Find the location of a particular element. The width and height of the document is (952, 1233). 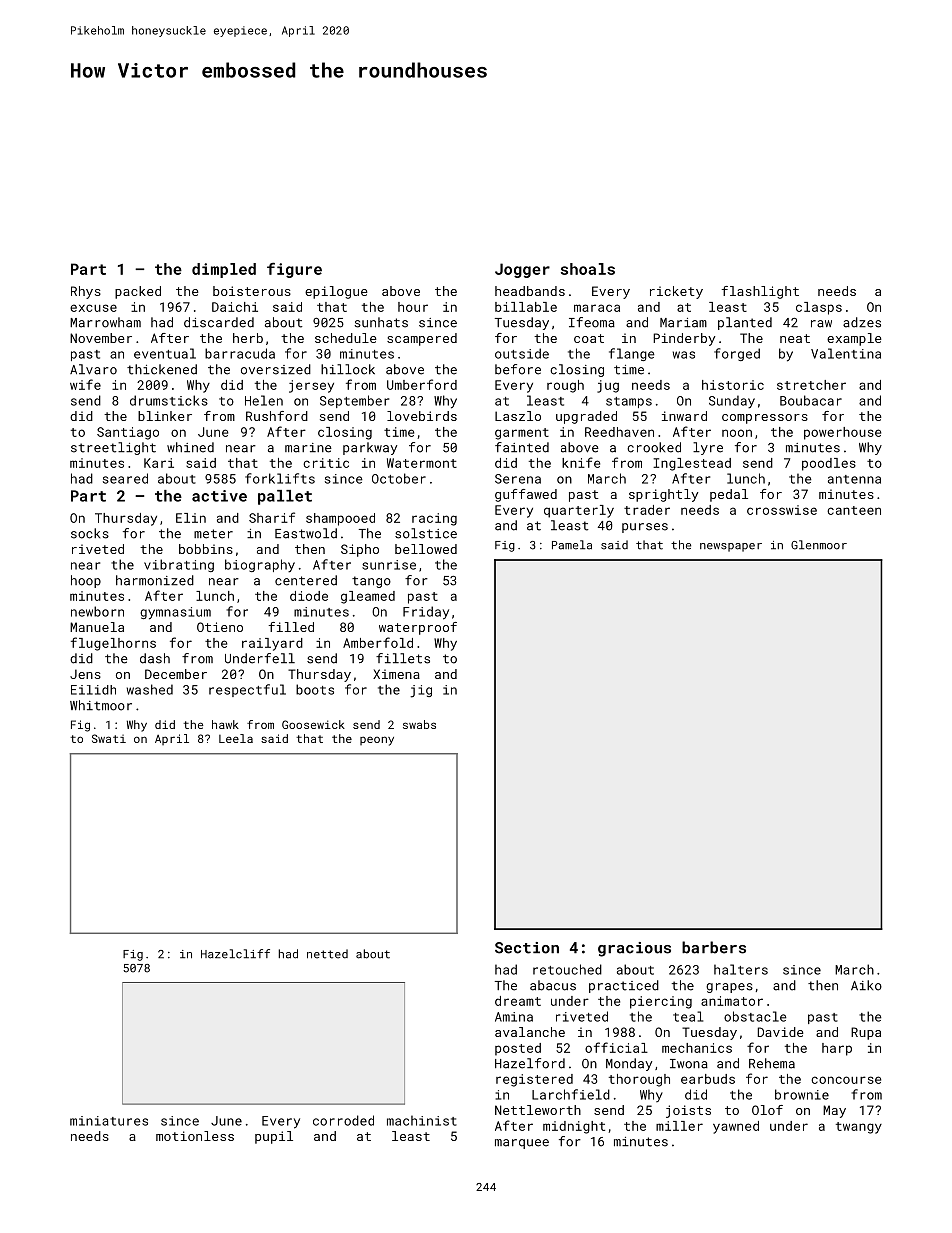

rickety is located at coordinates (676, 292).
